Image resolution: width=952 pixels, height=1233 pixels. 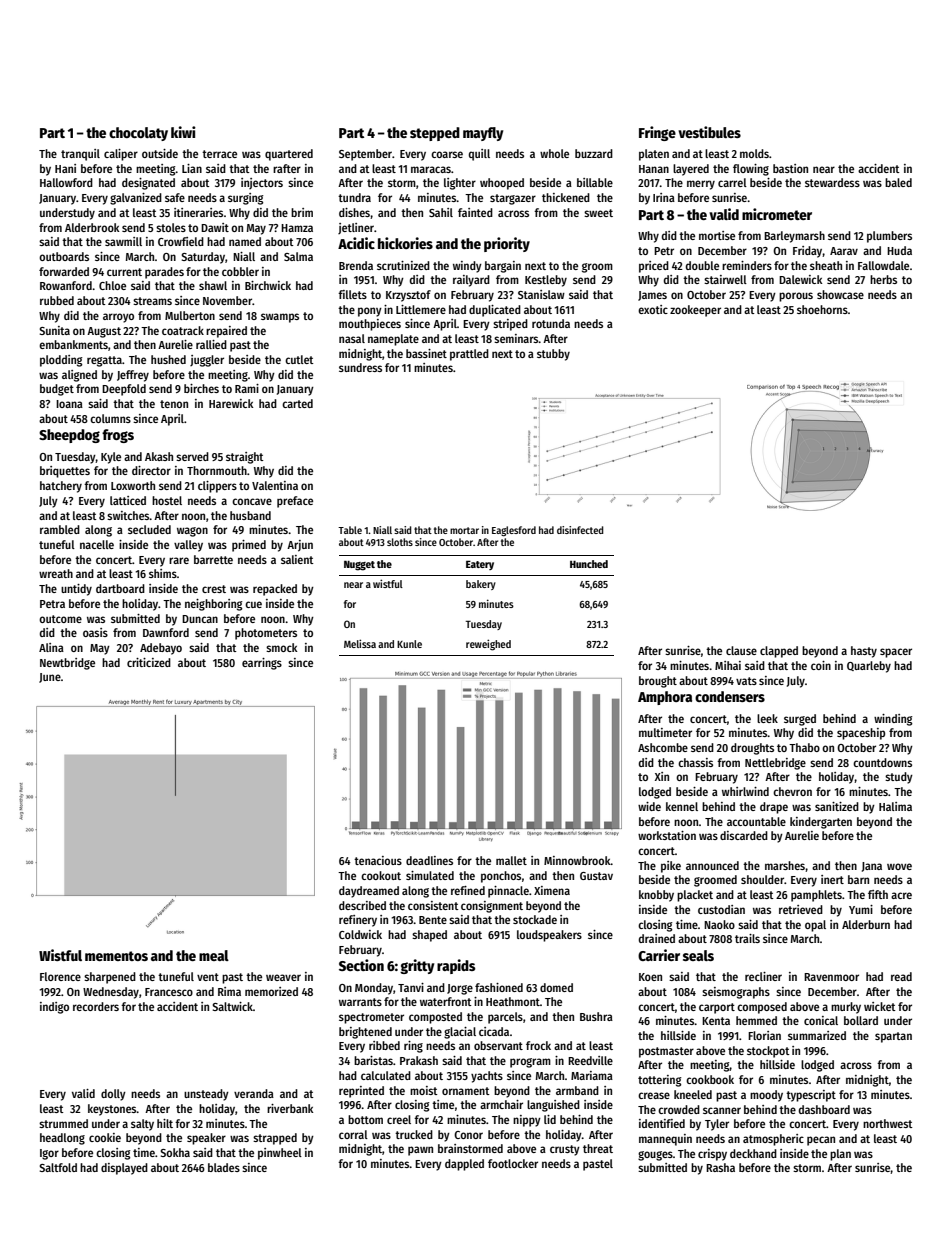 I want to click on regatta, so click(x=104, y=361).
